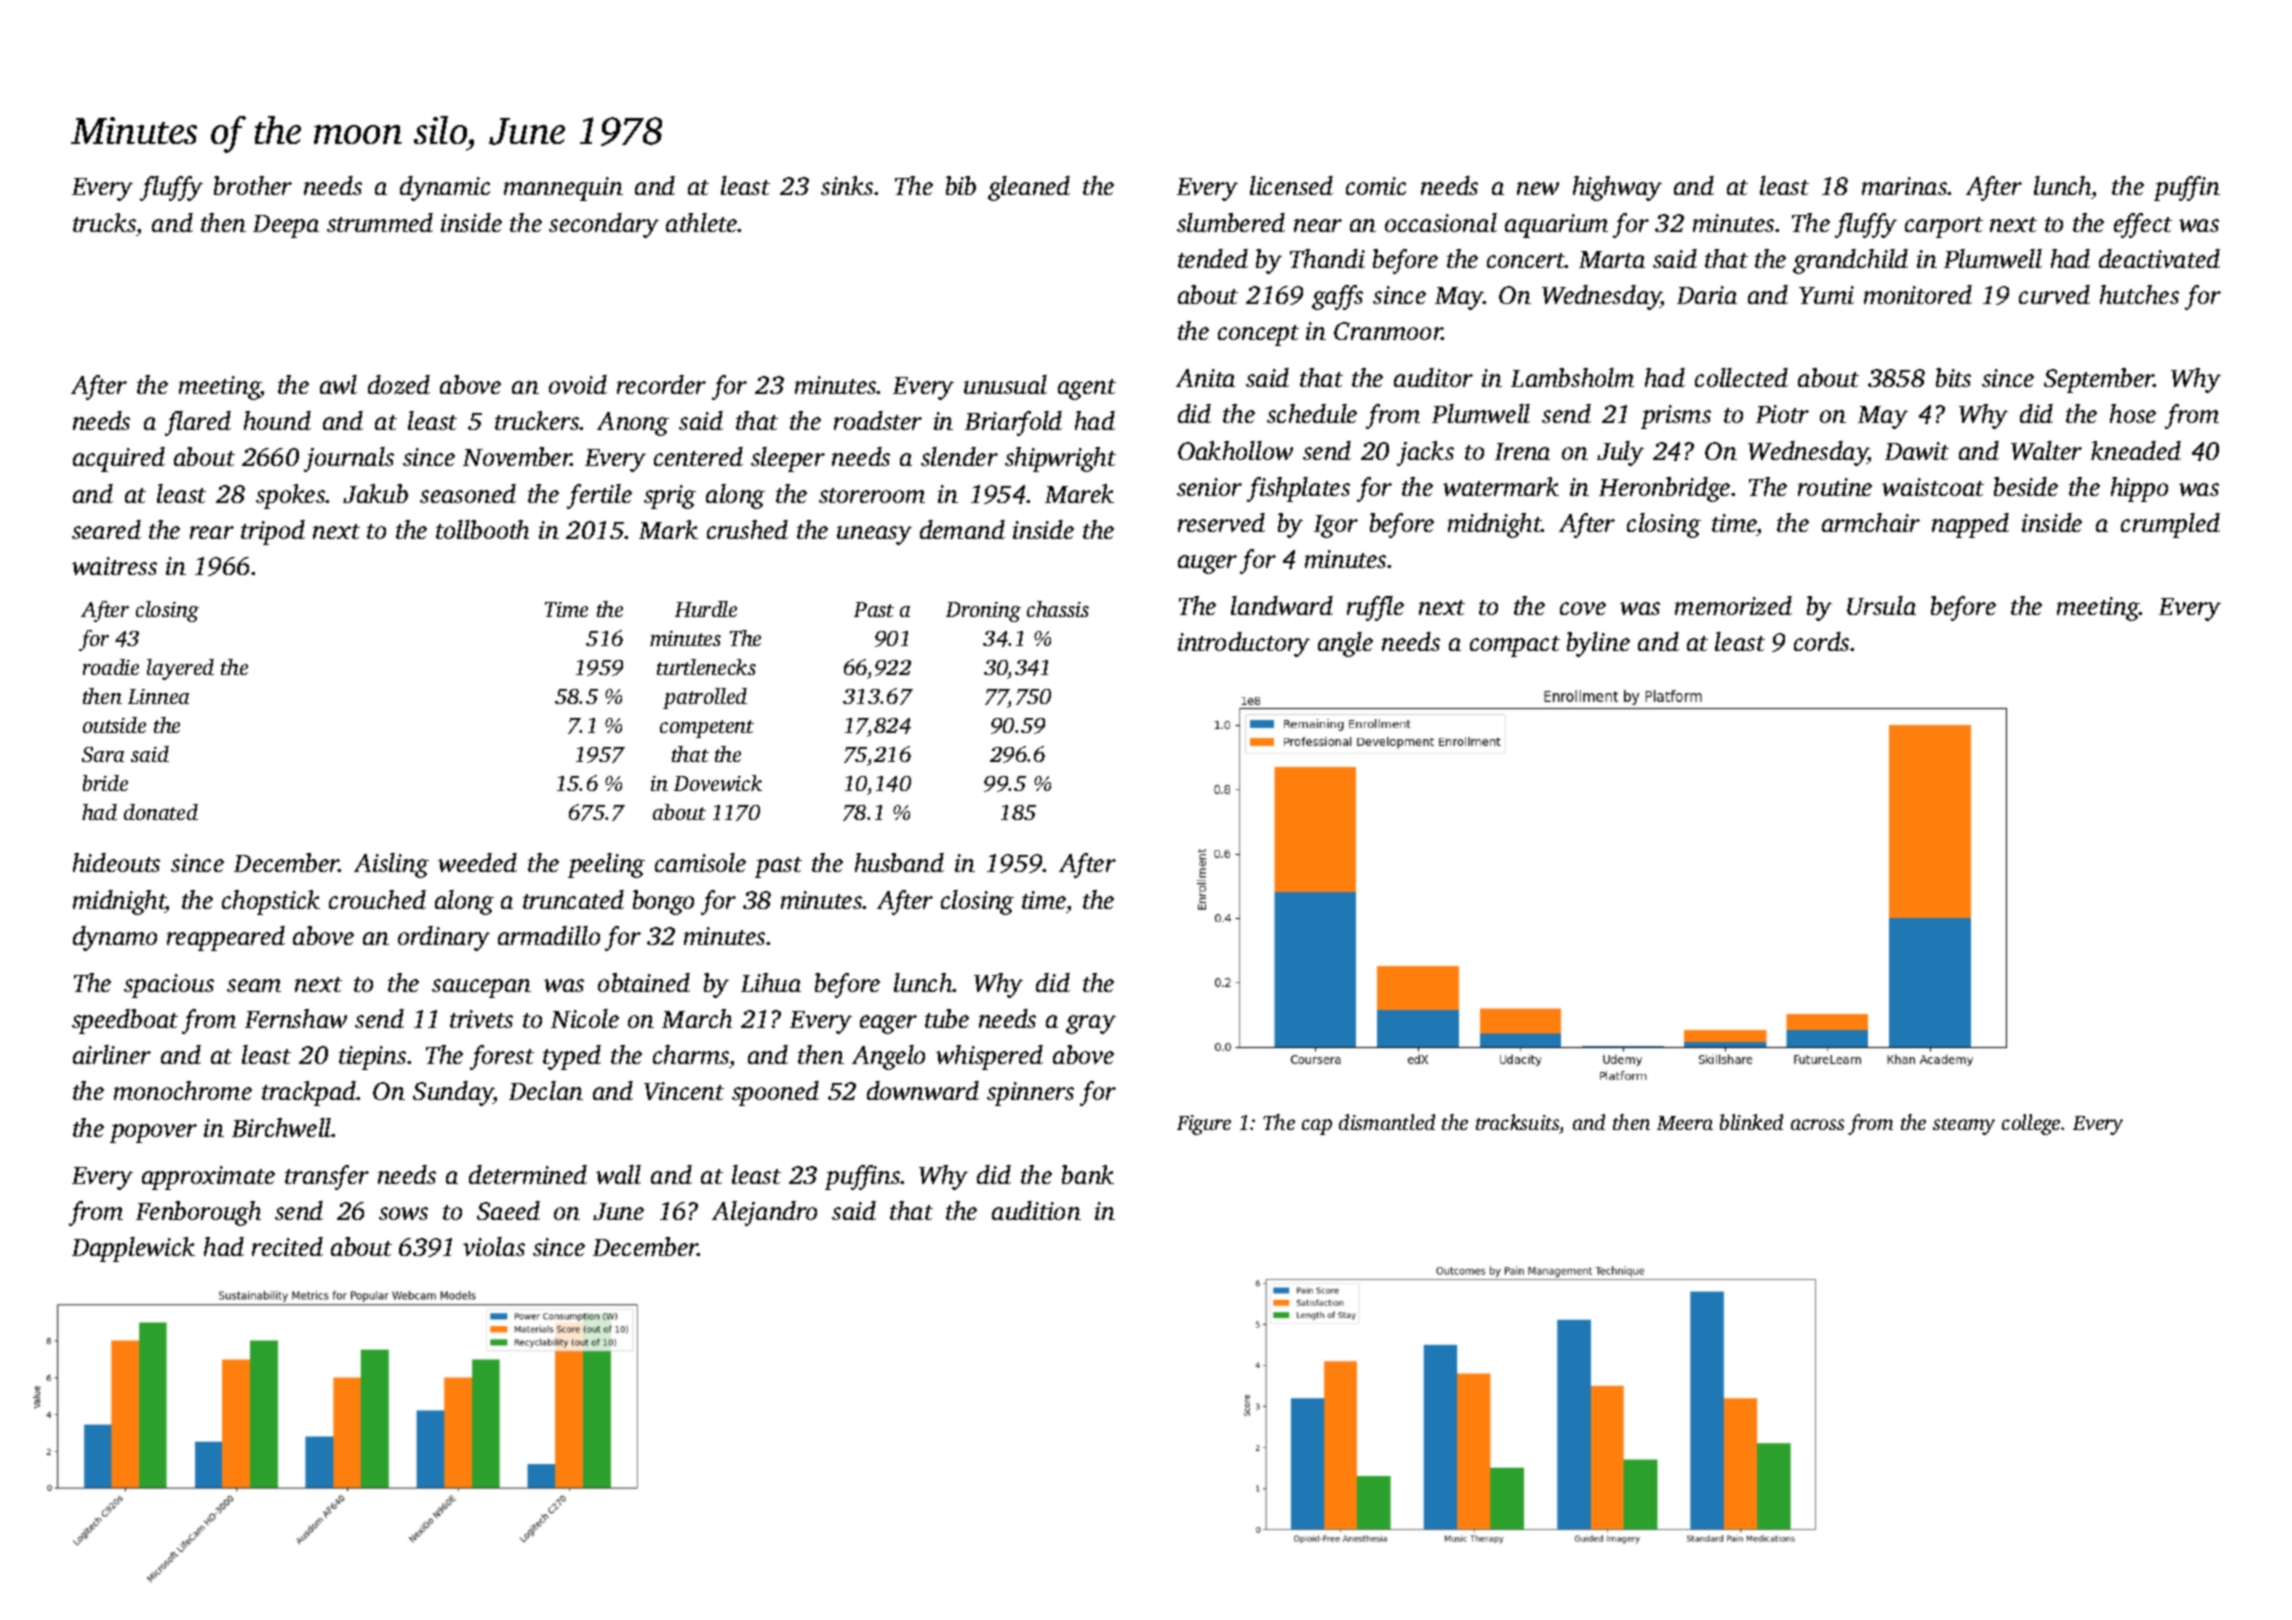 The width and height of the image is (2292, 1620). What do you see at coordinates (445, 188) in the image?
I see `dynamic` at bounding box center [445, 188].
